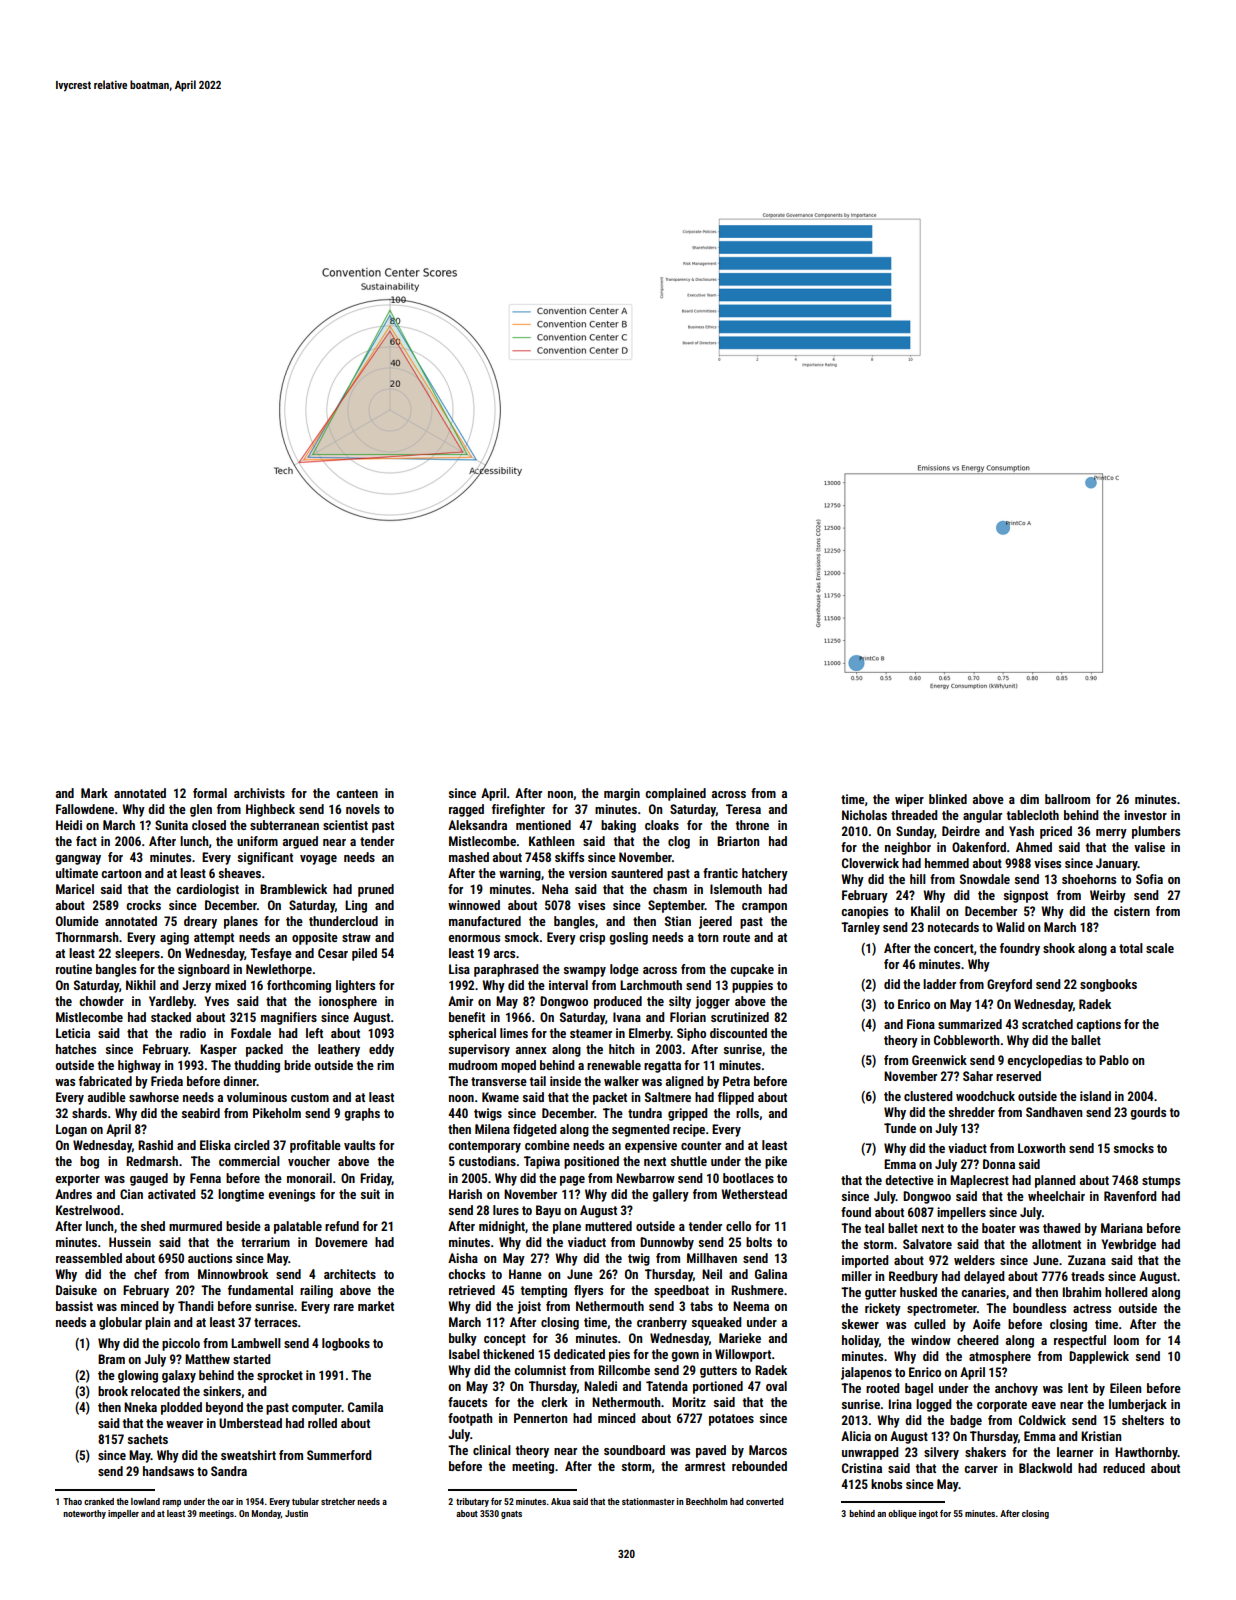  What do you see at coordinates (472, 1502) in the screenshot?
I see `tributary` at bounding box center [472, 1502].
